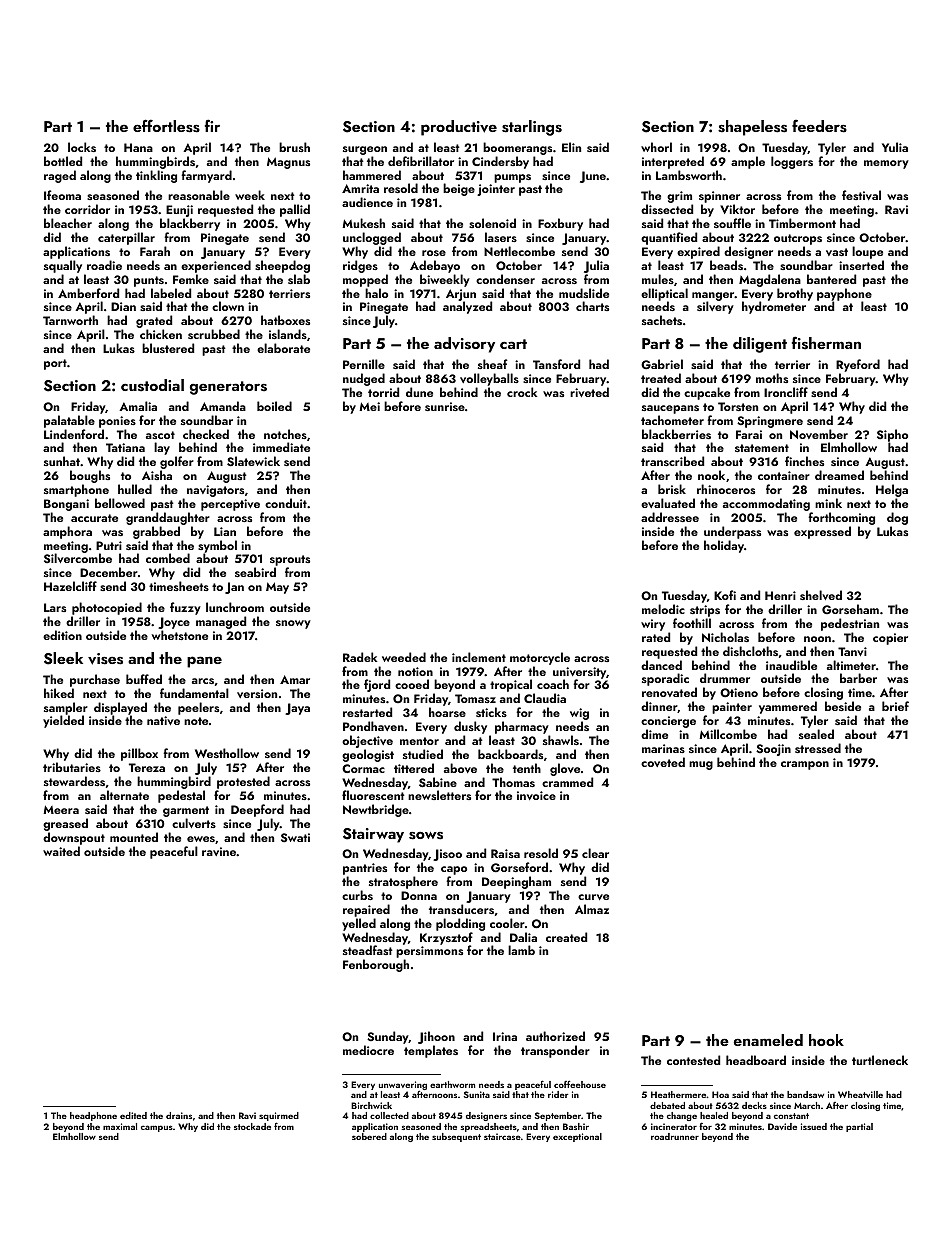 This screenshot has height=1233, width=952. What do you see at coordinates (780, 595) in the screenshot?
I see `Henri` at bounding box center [780, 595].
